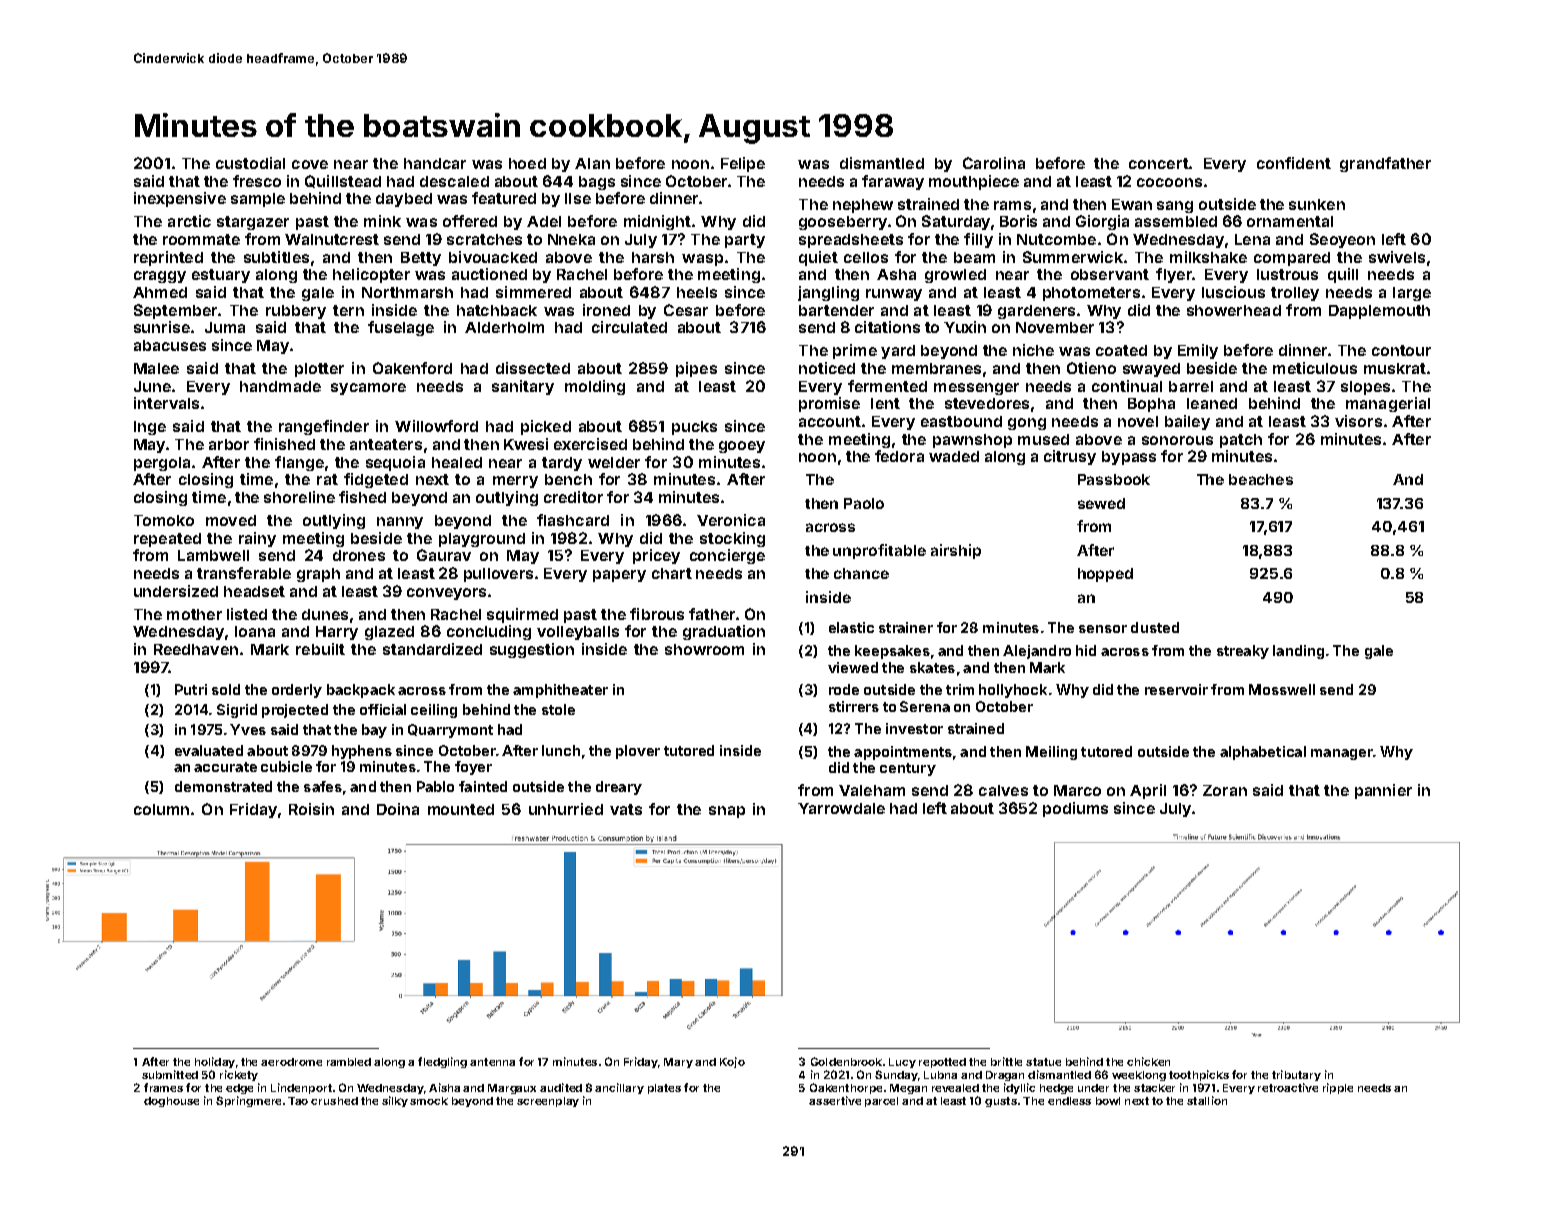 Image resolution: width=1564 pixels, height=1208 pixels. I want to click on repeated, so click(167, 540).
